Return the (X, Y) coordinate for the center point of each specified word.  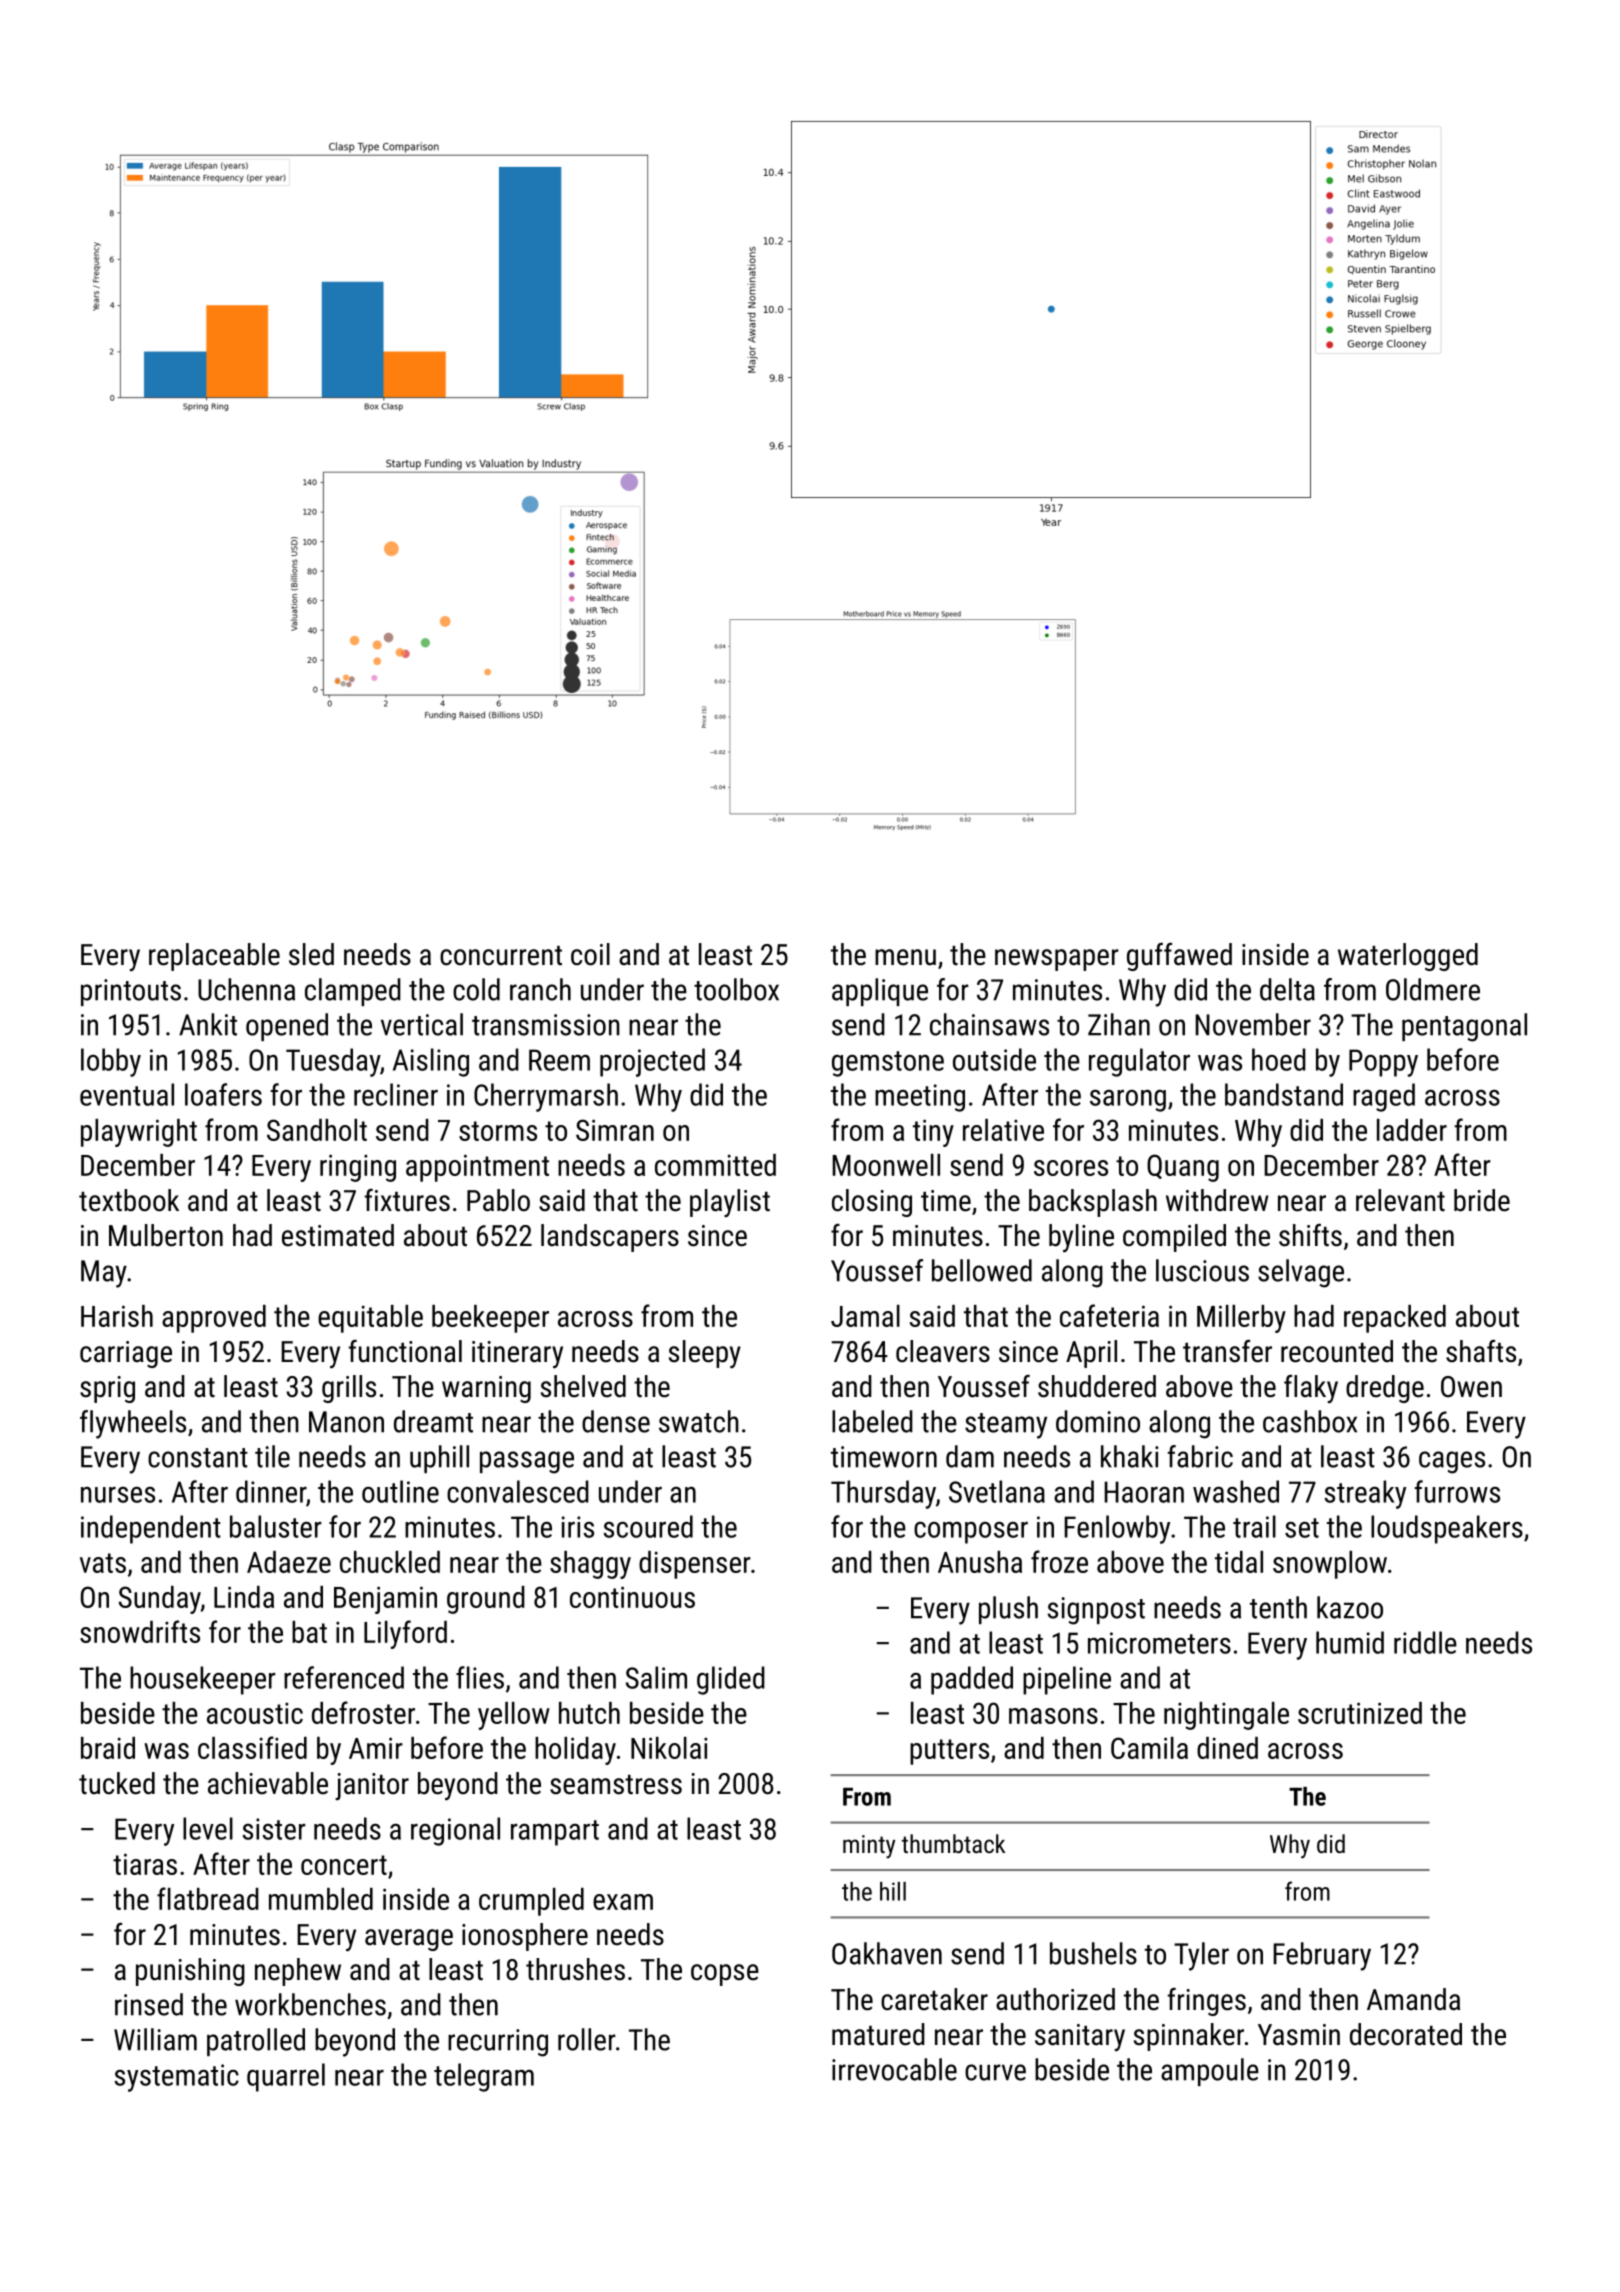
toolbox (736, 989)
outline (400, 1491)
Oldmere (1433, 989)
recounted (1337, 1351)
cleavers (943, 1351)
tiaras (145, 1864)
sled (311, 954)
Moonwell (886, 1165)
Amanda (1413, 1999)
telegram (484, 2077)
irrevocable (894, 2069)
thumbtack (953, 1843)
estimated (338, 1235)
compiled (1174, 1238)
